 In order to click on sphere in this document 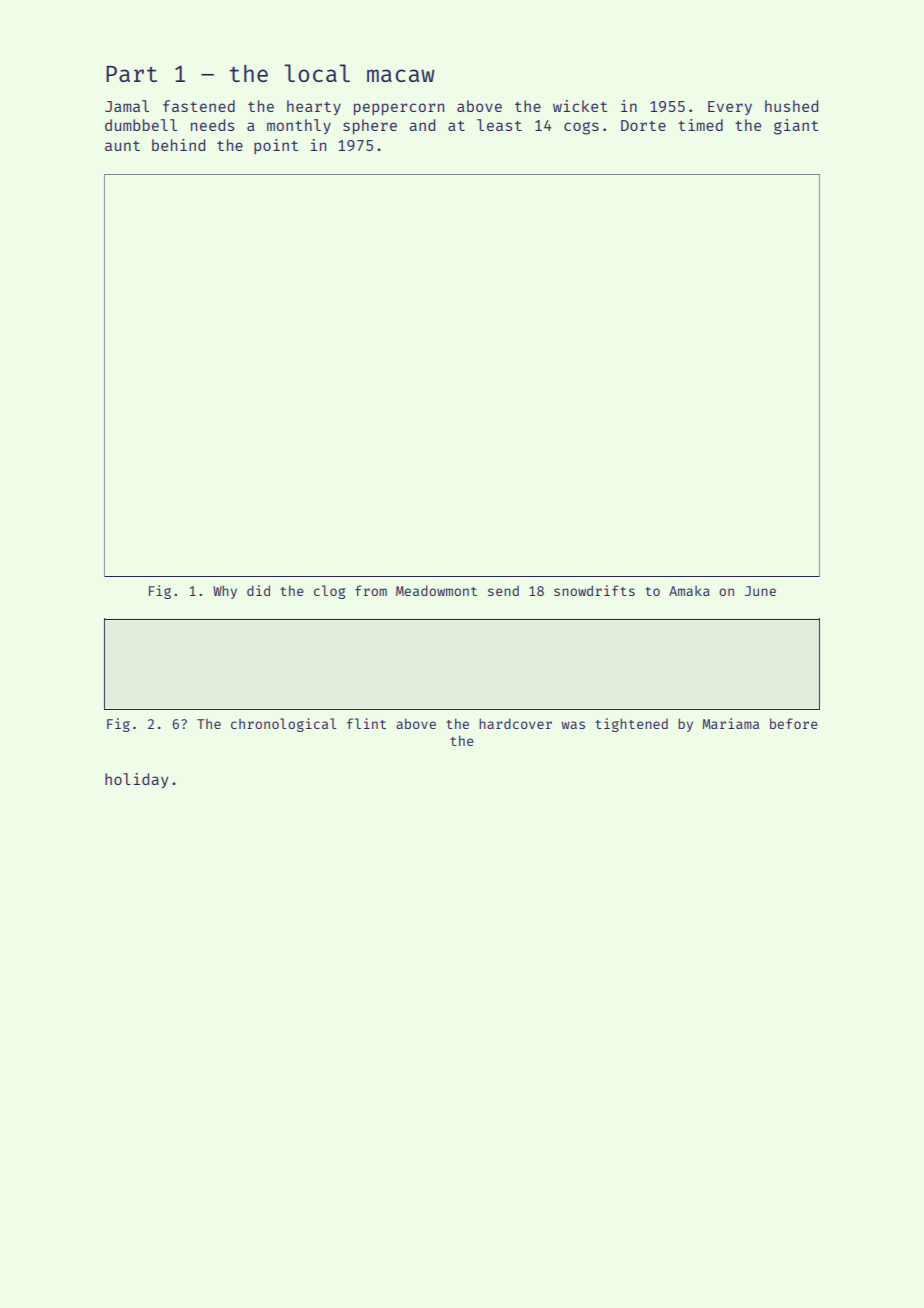, I will do `click(370, 126)`.
